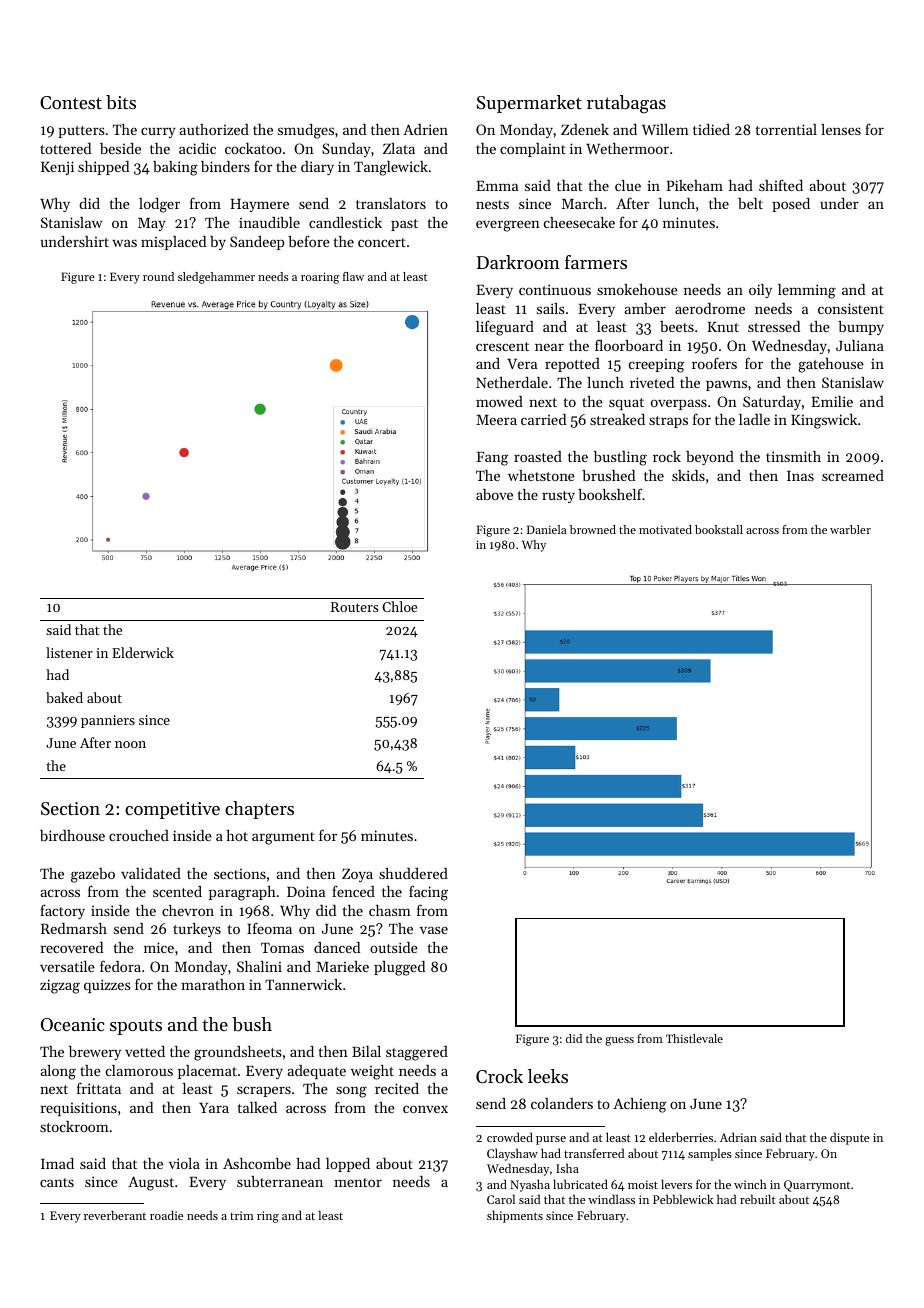 This page has height=1308, width=924. I want to click on gazebo, so click(93, 875).
